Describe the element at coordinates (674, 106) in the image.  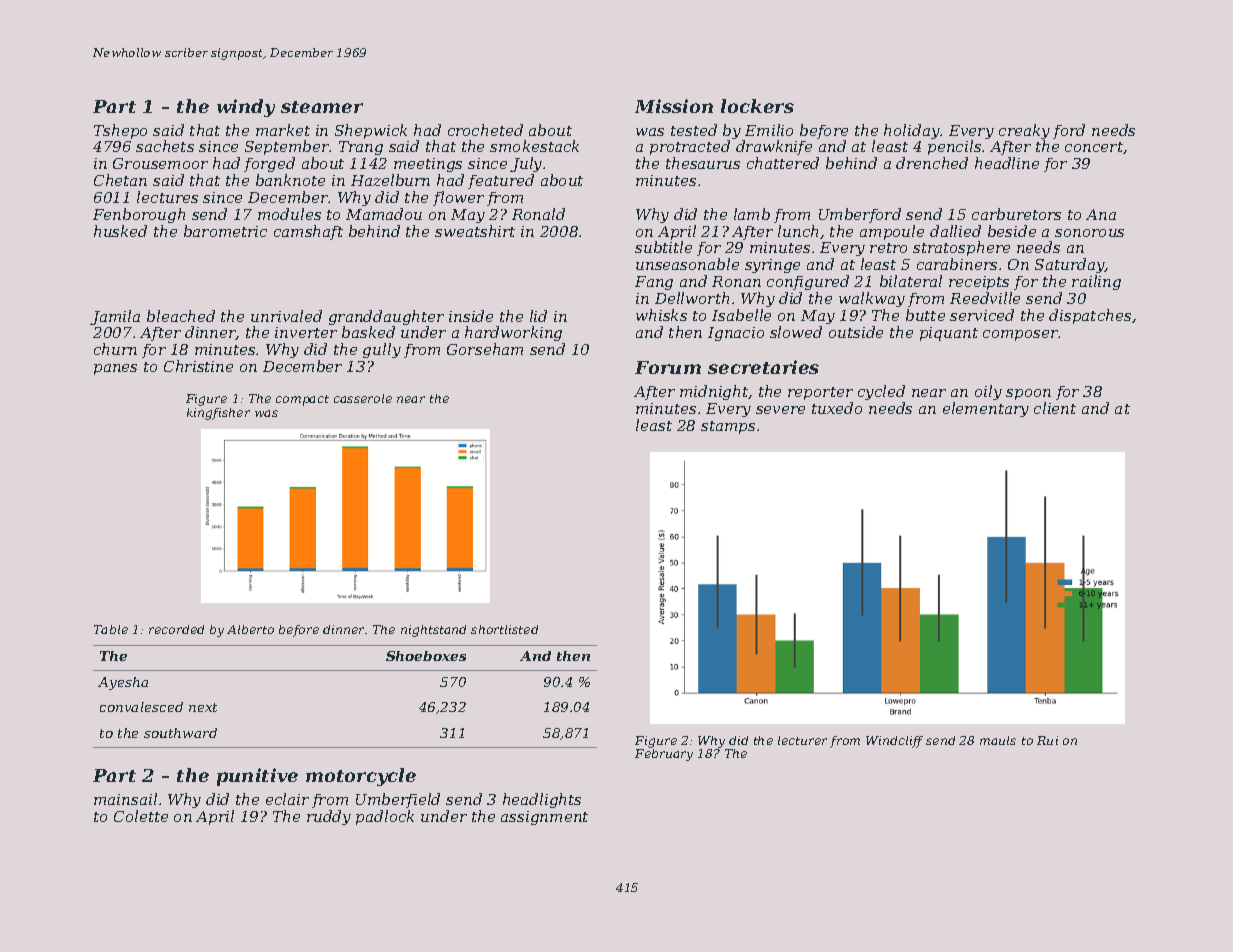
I see `Mission` at that location.
